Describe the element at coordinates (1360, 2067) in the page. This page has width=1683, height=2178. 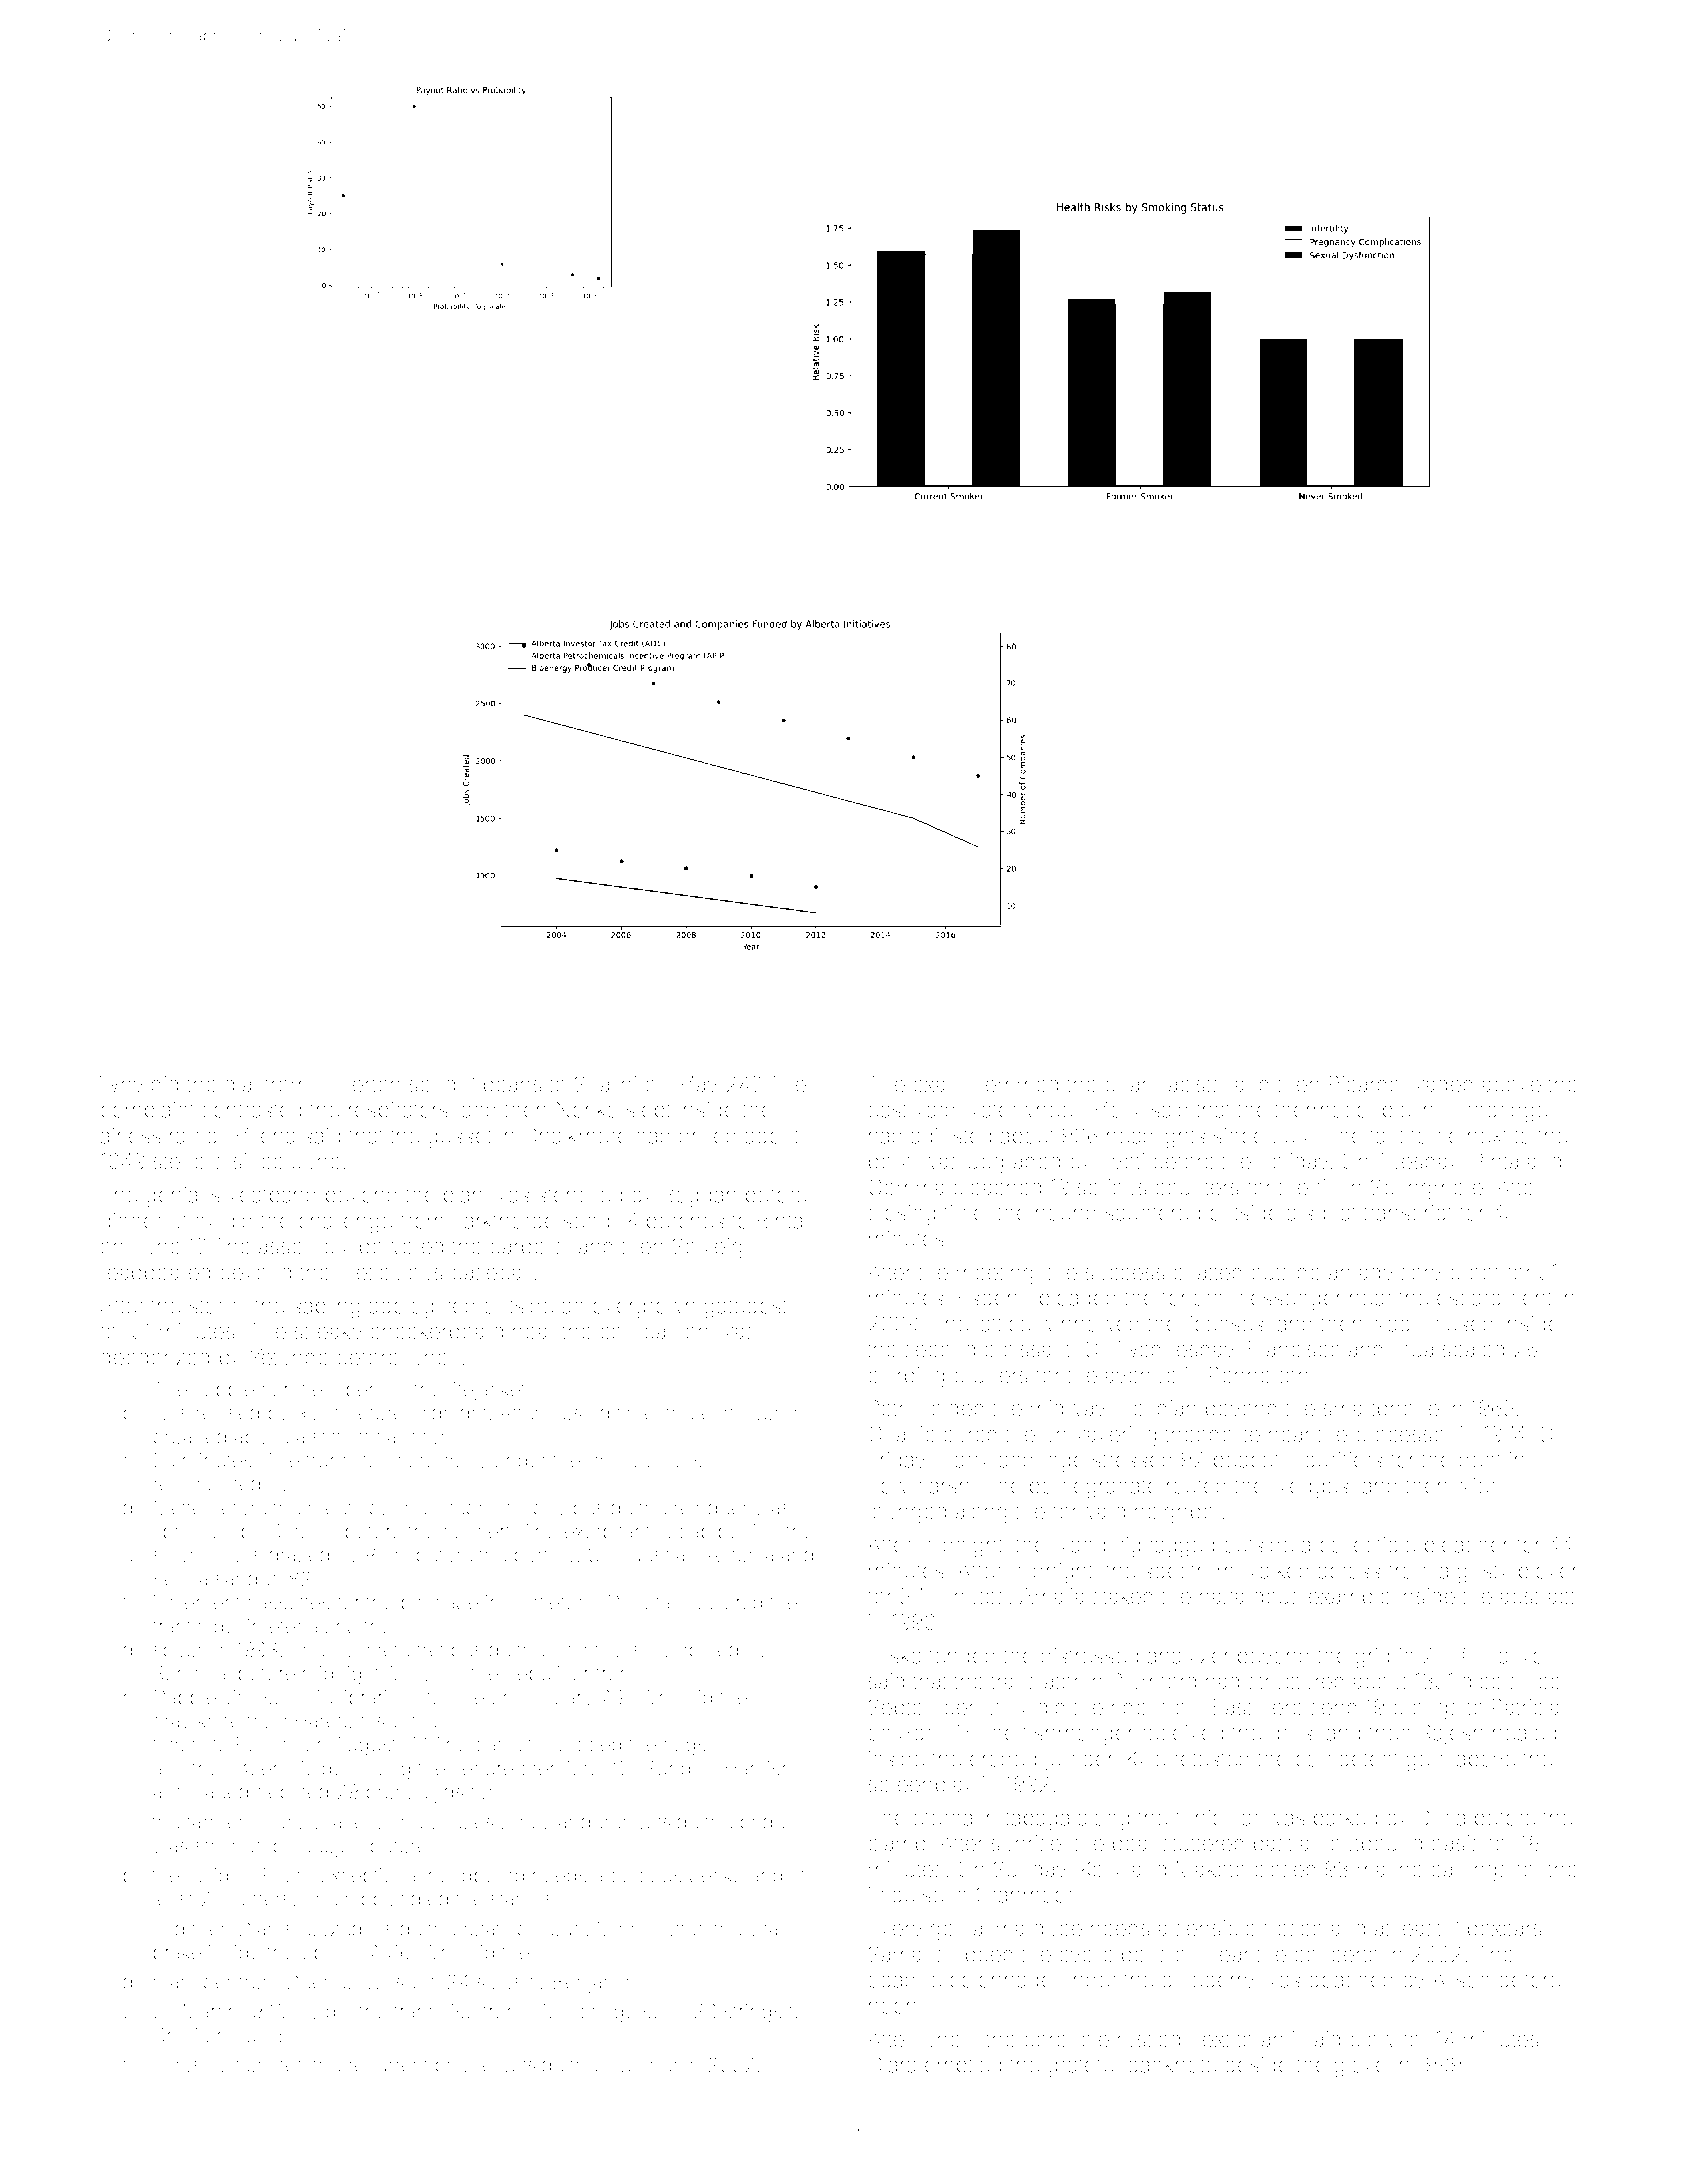
I see `glove` at that location.
